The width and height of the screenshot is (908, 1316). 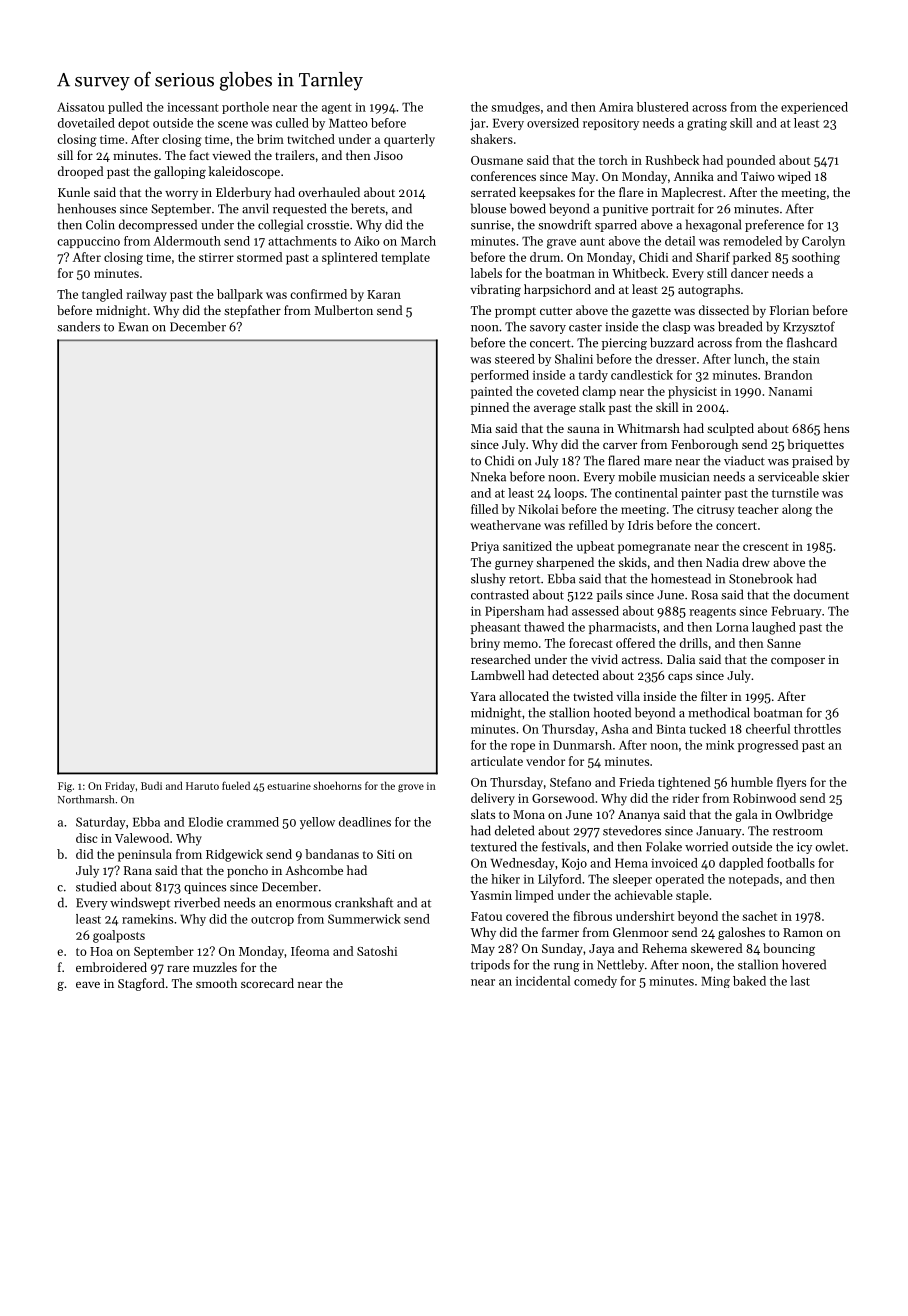 What do you see at coordinates (244, 172) in the screenshot?
I see `kaleidoscope` at bounding box center [244, 172].
